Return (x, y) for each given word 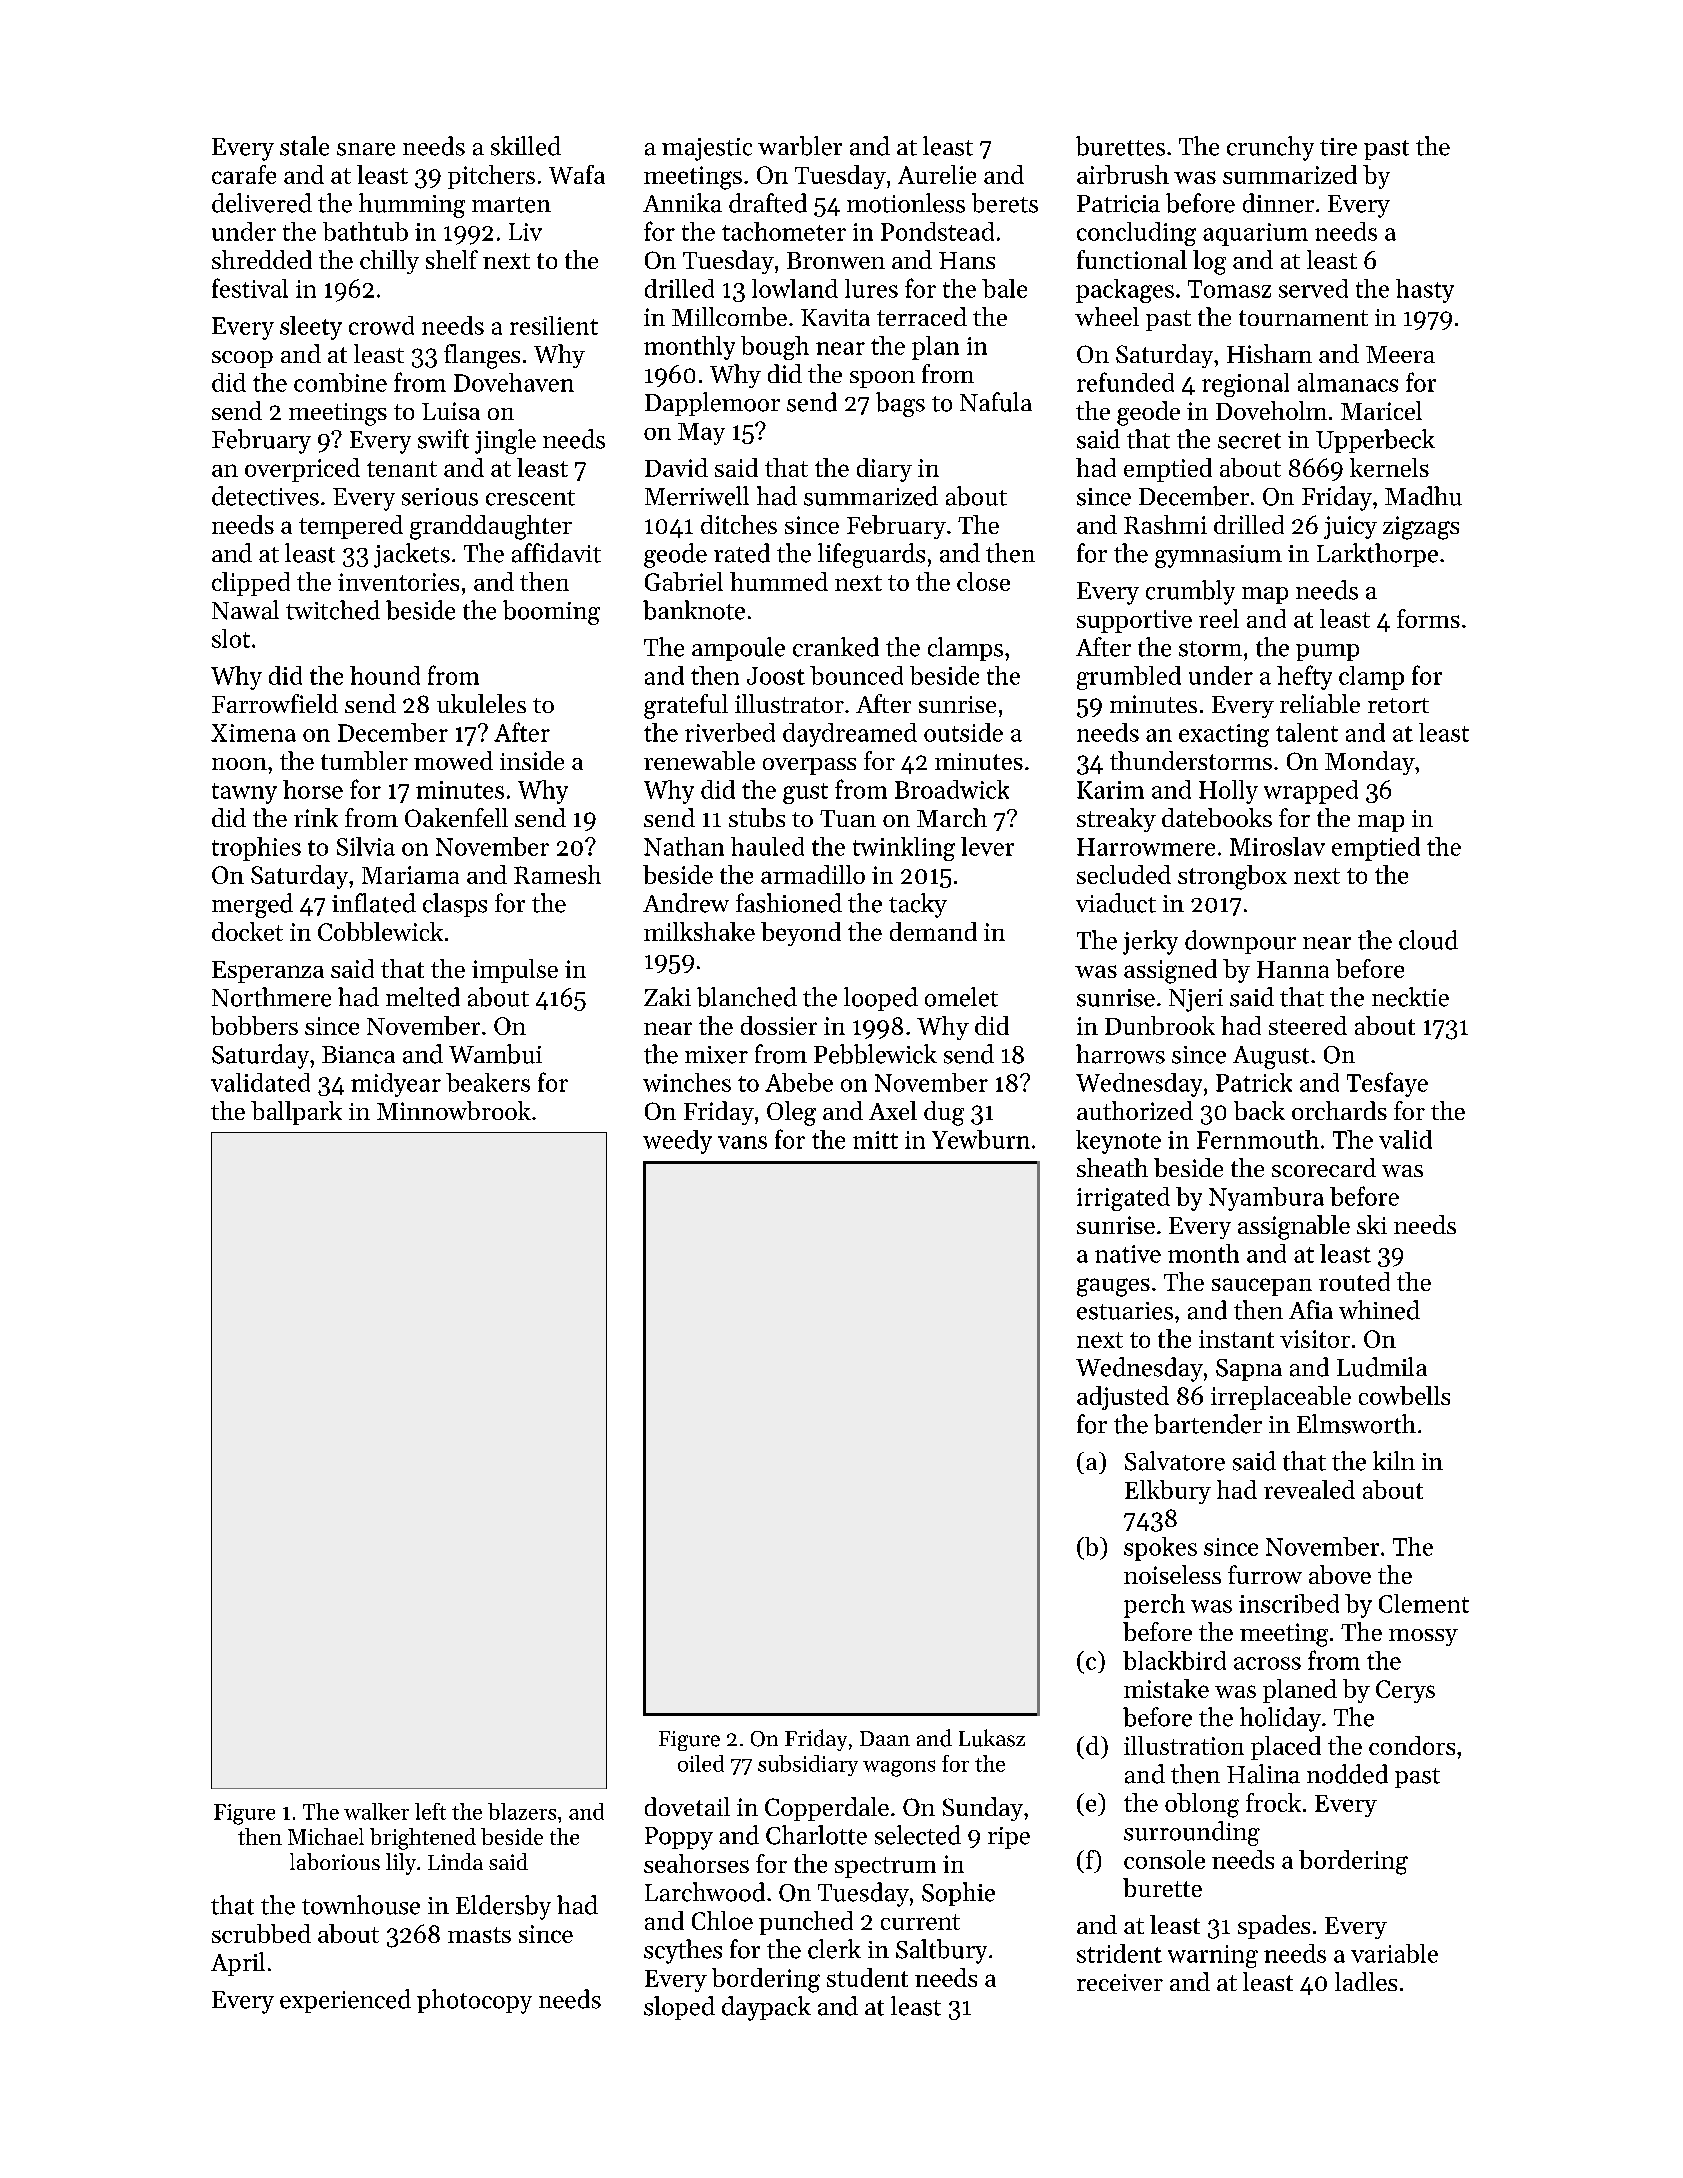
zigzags (1421, 528)
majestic (707, 149)
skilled (526, 146)
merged (252, 905)
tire (1338, 147)
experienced (345, 2001)
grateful (686, 706)
